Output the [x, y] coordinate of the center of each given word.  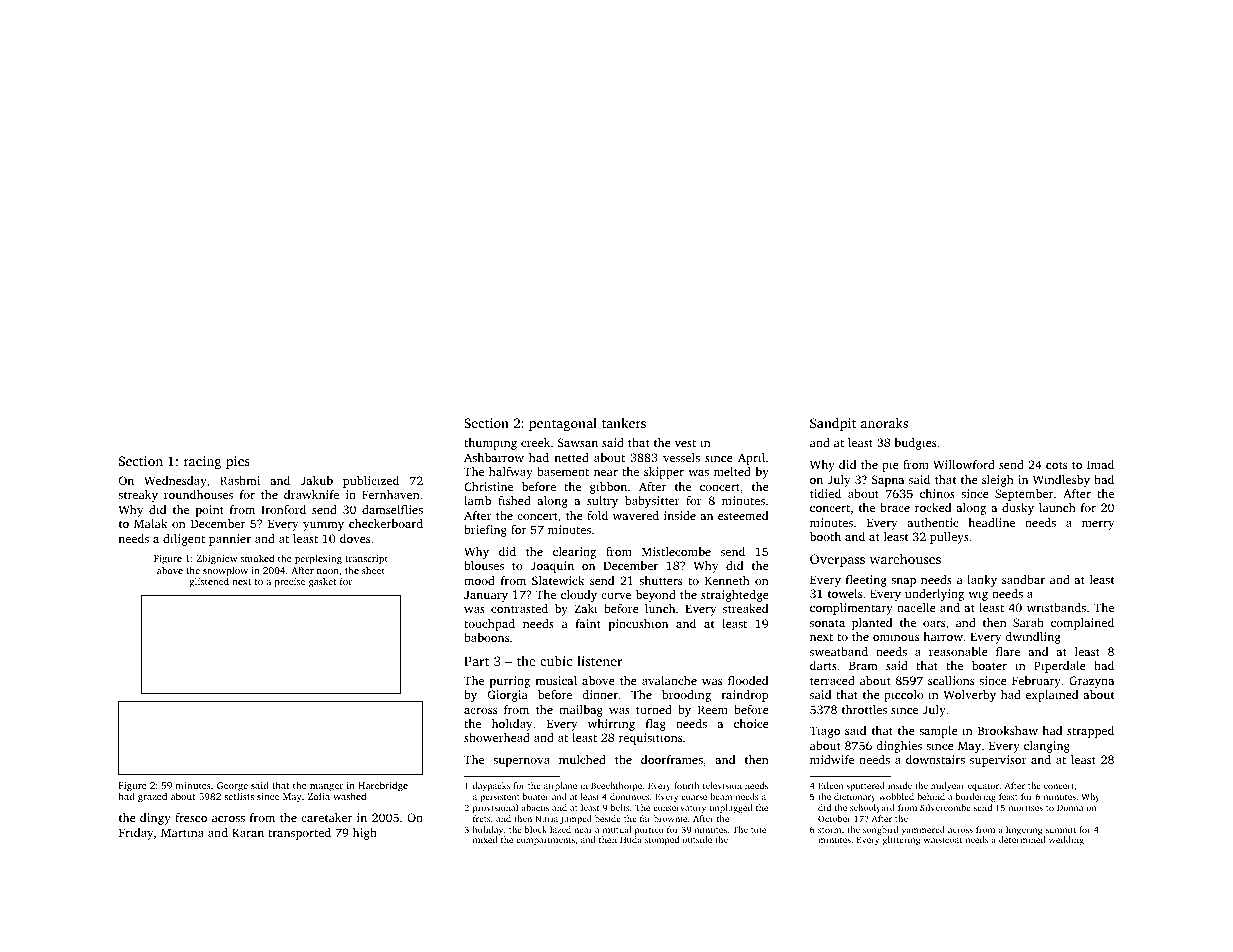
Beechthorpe [616, 786]
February [1036, 682]
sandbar [1023, 579]
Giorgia [508, 696]
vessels [681, 457]
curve [616, 596]
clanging [1047, 747]
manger [326, 788]
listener [599, 661]
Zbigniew [216, 559]
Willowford [964, 464]
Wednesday [175, 482]
